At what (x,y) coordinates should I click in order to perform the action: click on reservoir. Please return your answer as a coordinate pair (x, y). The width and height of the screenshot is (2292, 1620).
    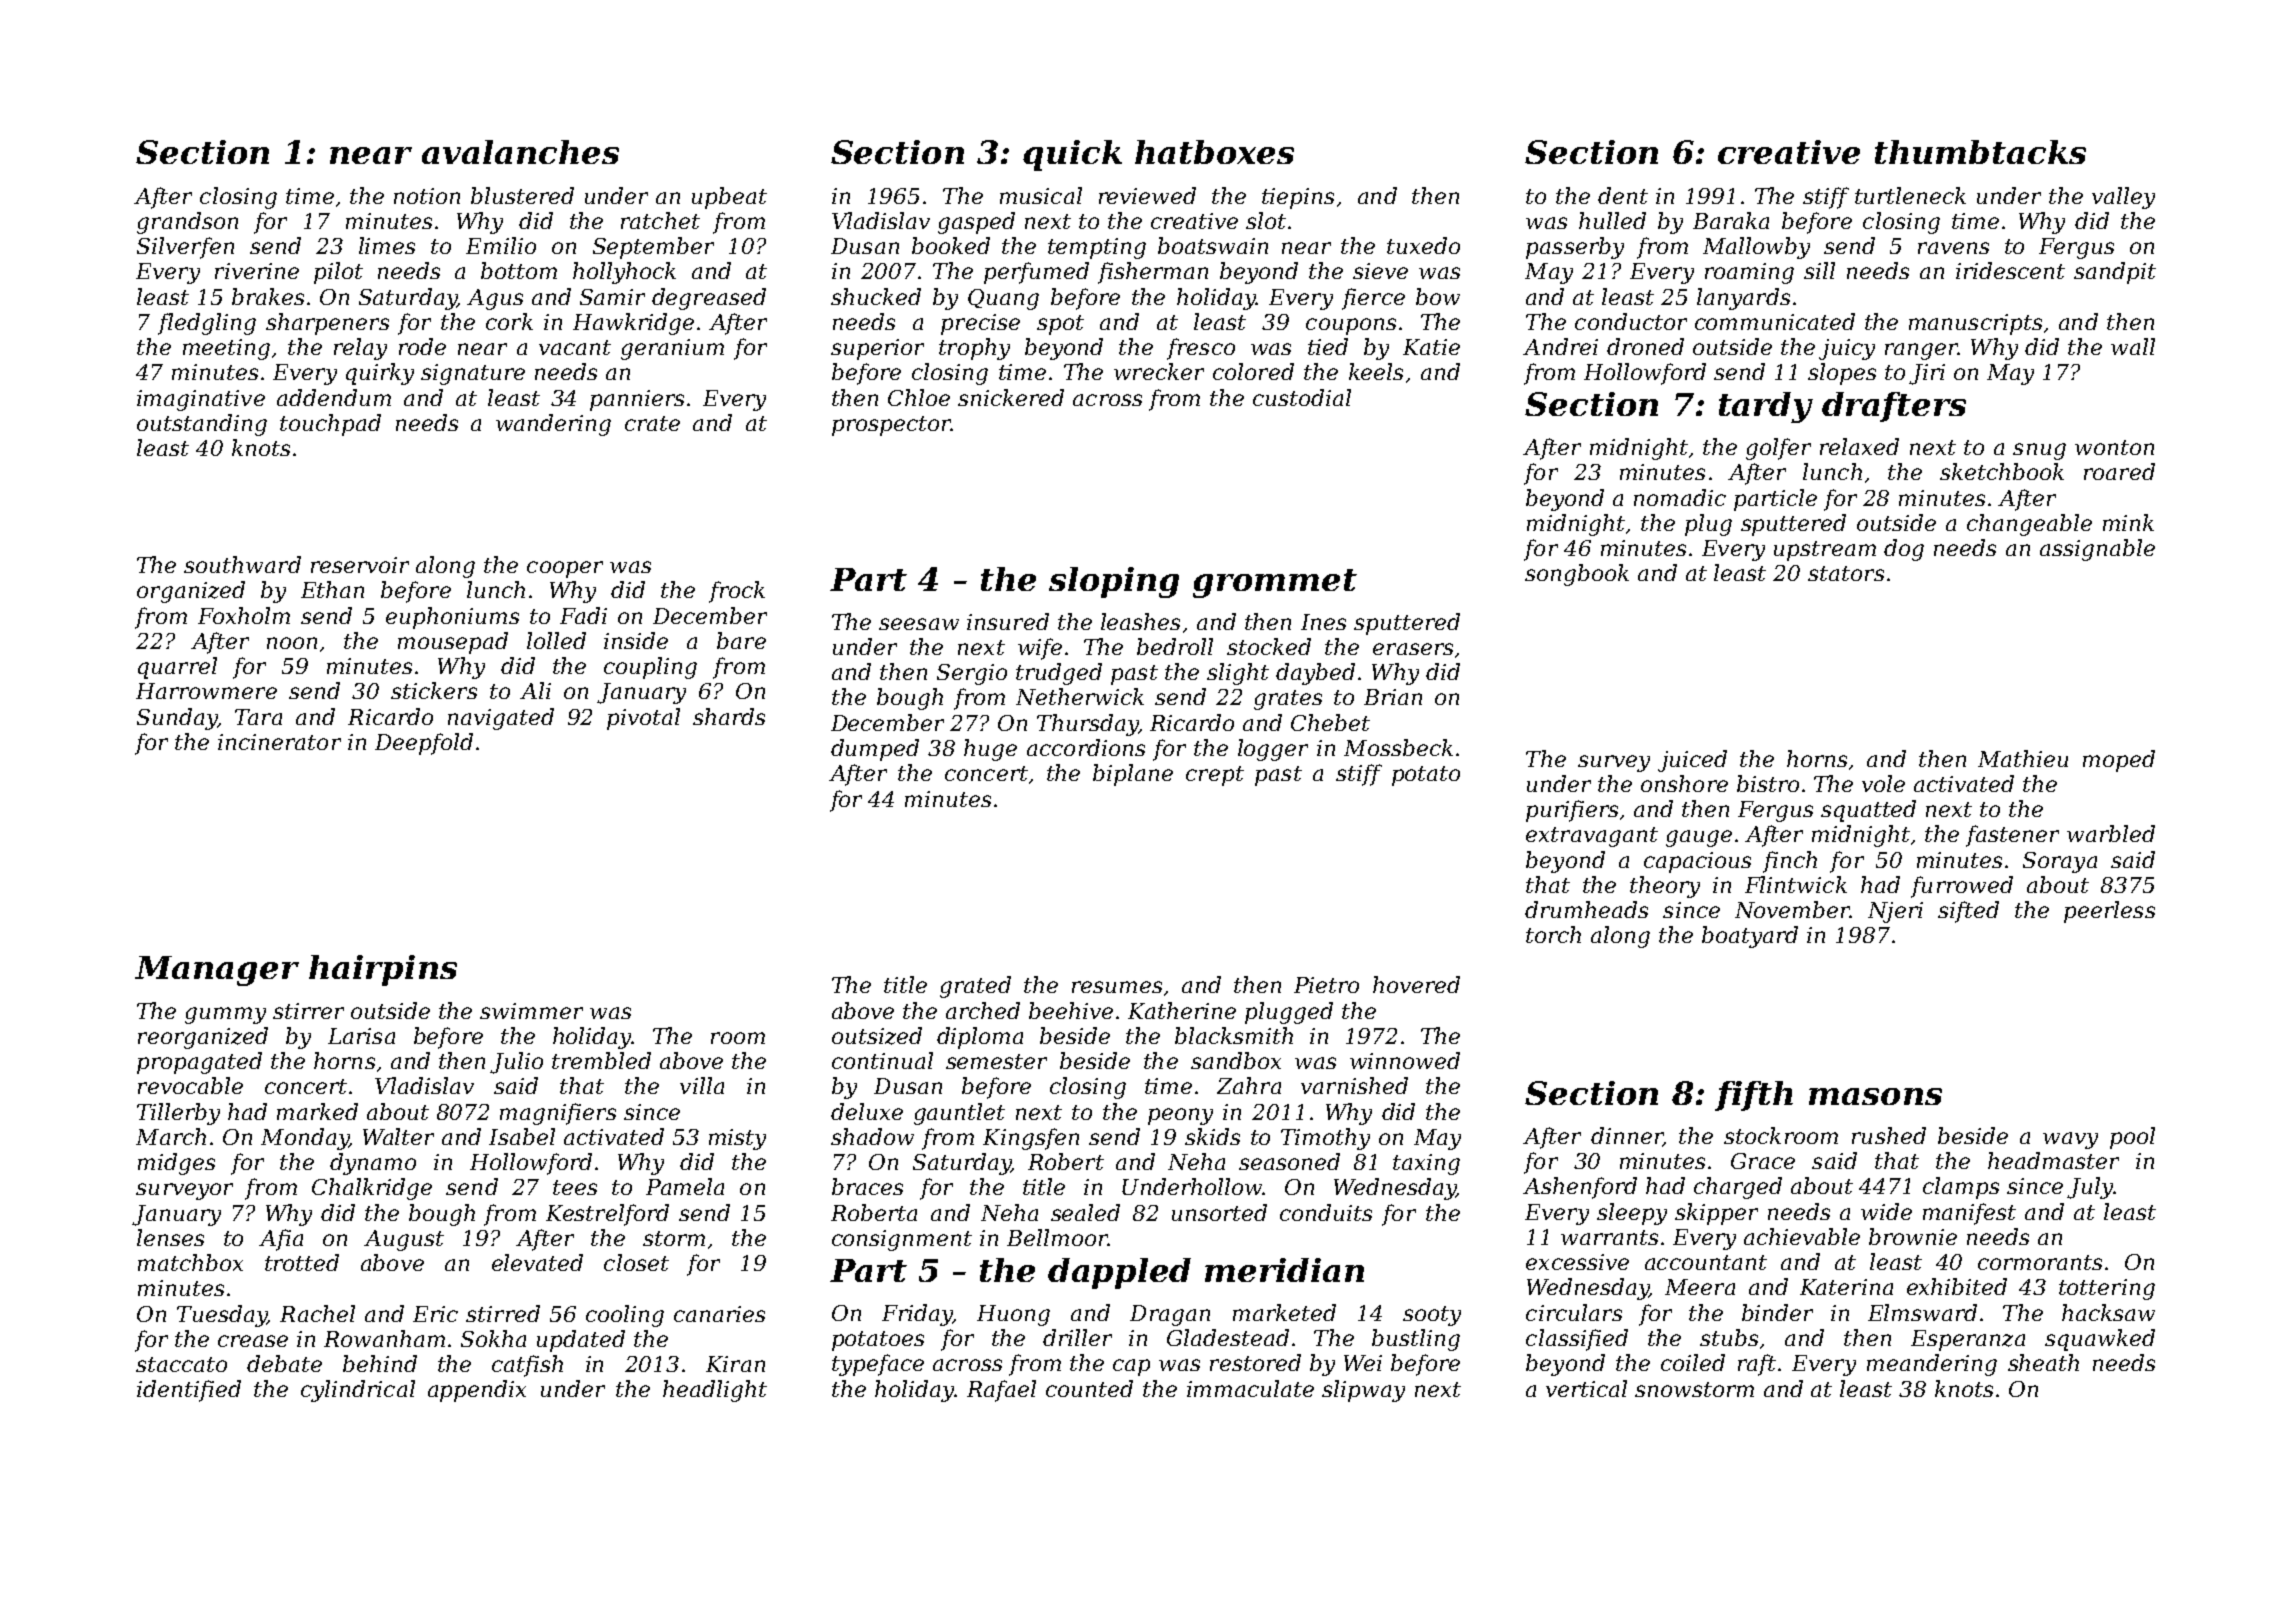
    Looking at the image, I should click on (360, 565).
